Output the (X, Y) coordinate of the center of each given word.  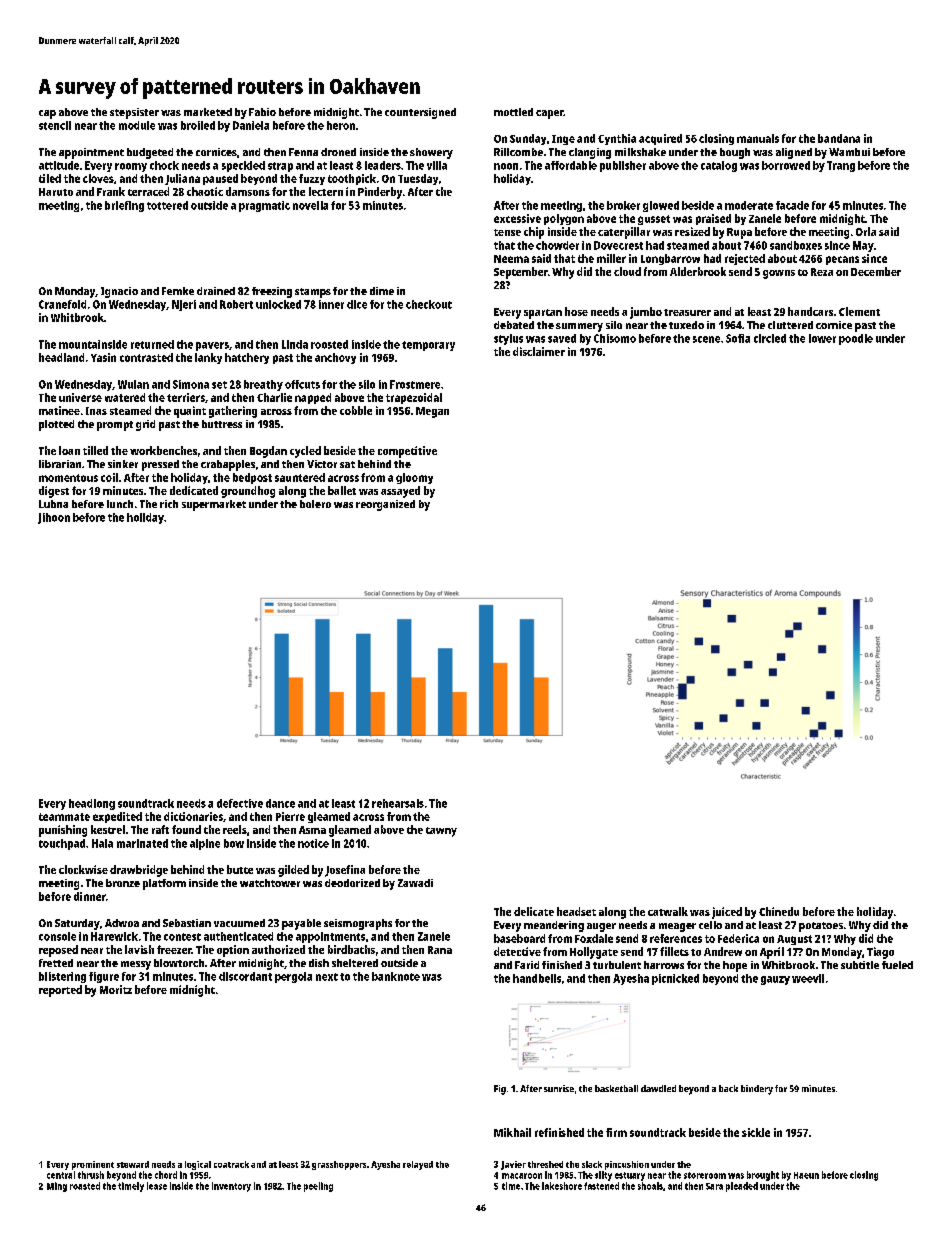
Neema (511, 259)
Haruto (56, 192)
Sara (714, 1186)
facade (792, 205)
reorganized (385, 505)
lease (157, 1186)
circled (770, 338)
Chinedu (779, 911)
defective (240, 803)
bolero (315, 504)
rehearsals (398, 803)
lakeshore (562, 1186)
